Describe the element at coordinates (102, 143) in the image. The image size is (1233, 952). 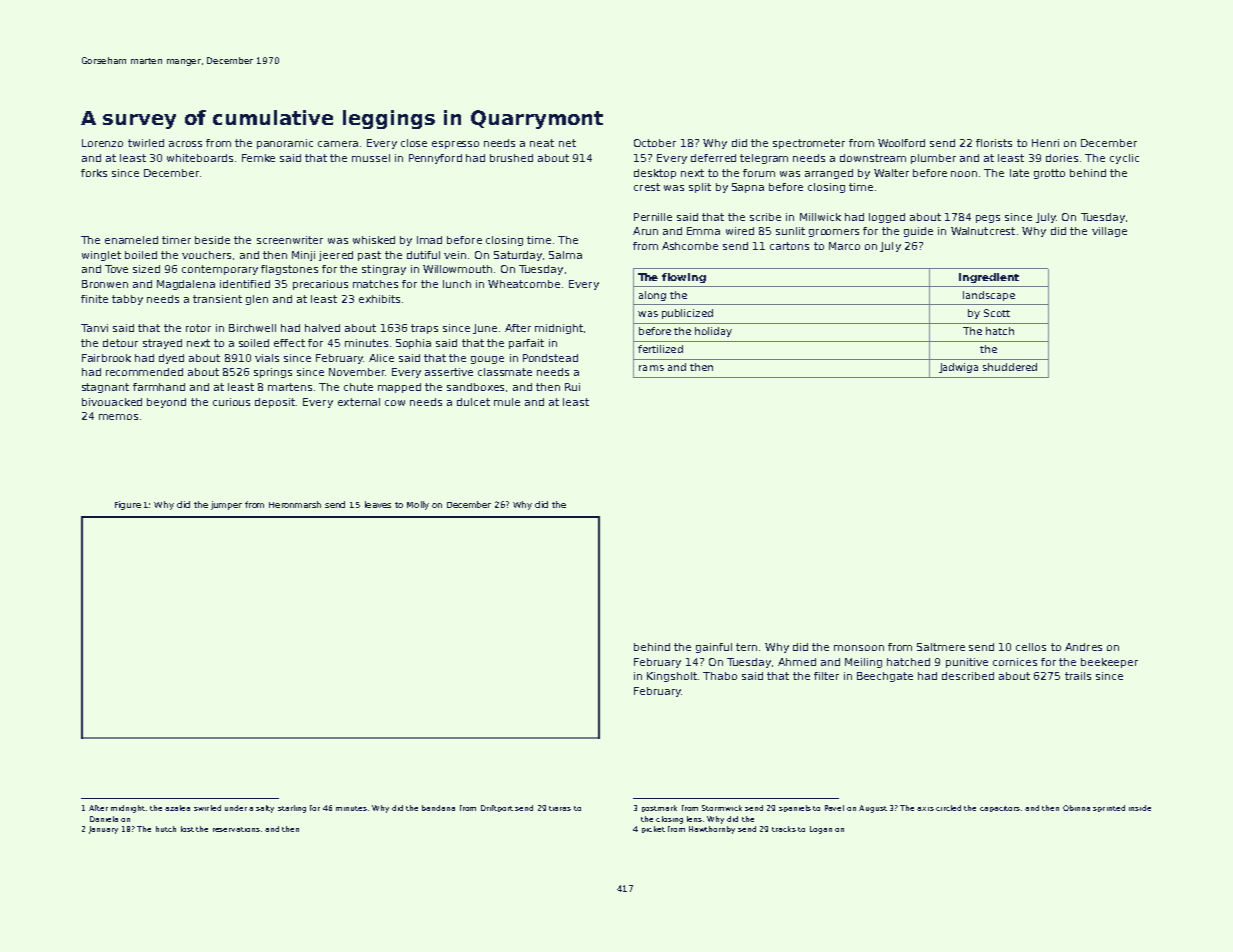
I see `Lorenzo` at that location.
